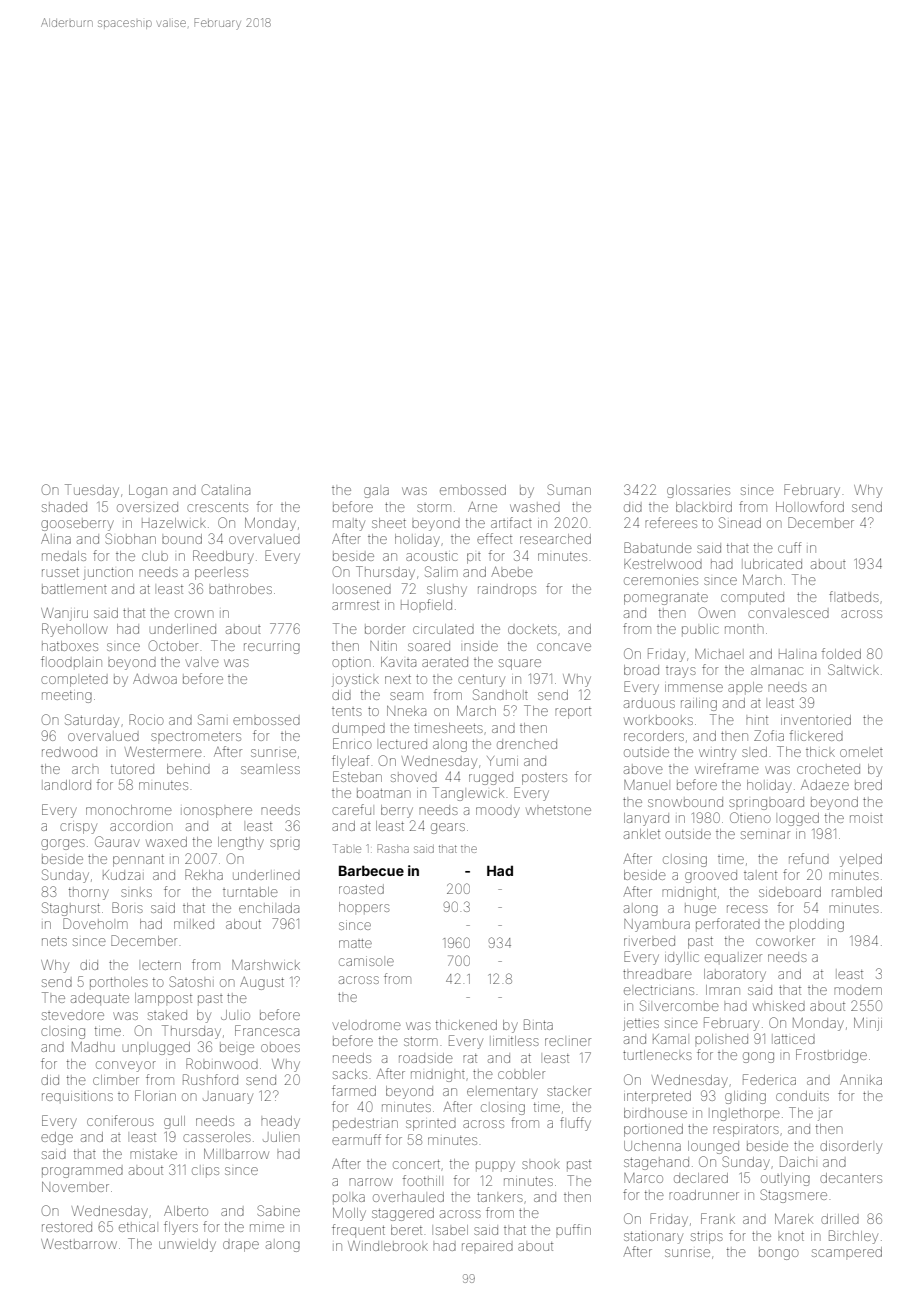 The image size is (924, 1308). What do you see at coordinates (217, 1137) in the page?
I see `casseroles` at bounding box center [217, 1137].
